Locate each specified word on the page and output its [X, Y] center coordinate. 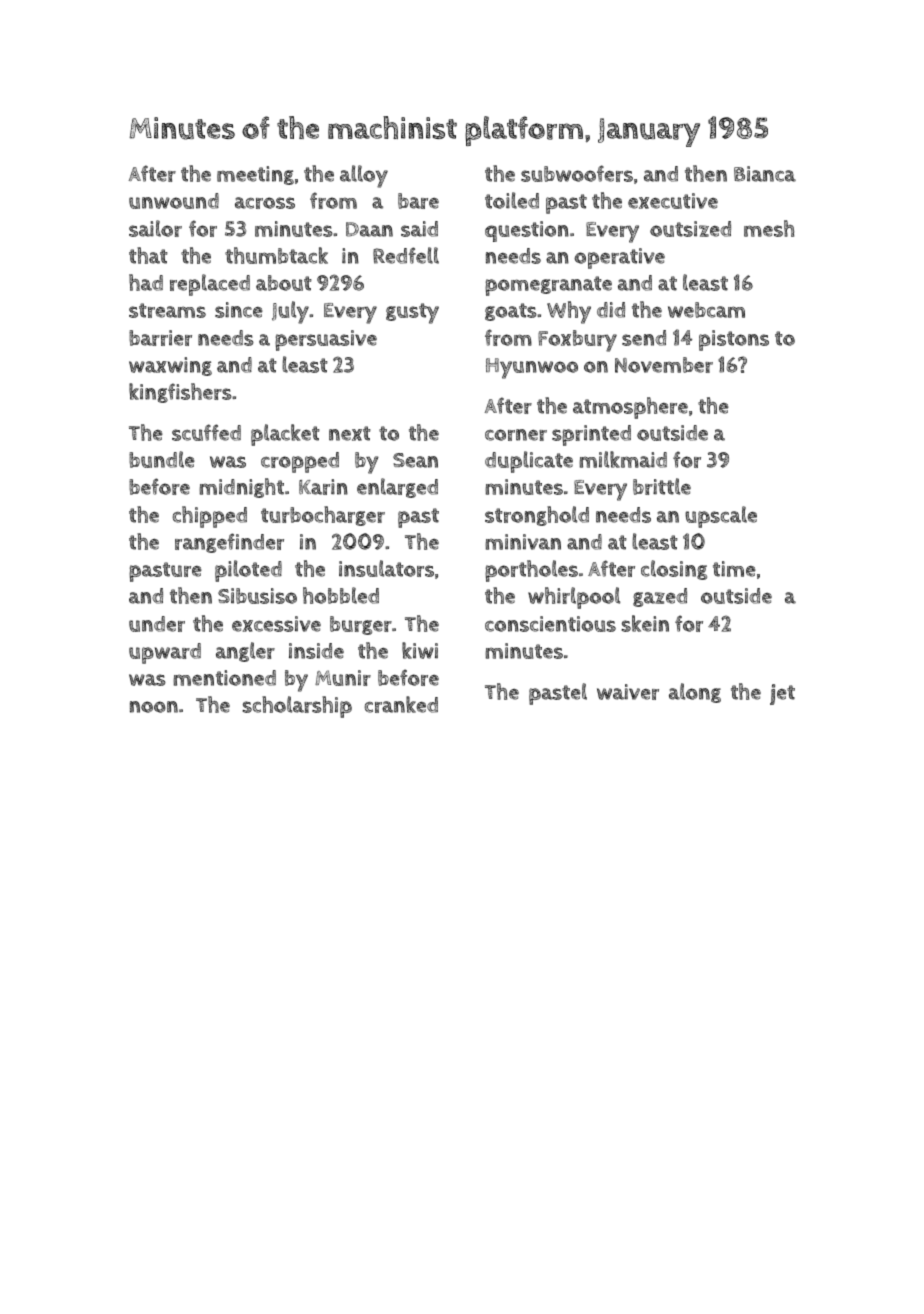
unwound [174, 201]
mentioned [224, 678]
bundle [162, 459]
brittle [662, 486]
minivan [523, 542]
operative [619, 258]
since [239, 310]
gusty [412, 313]
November [664, 365]
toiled [512, 200]
